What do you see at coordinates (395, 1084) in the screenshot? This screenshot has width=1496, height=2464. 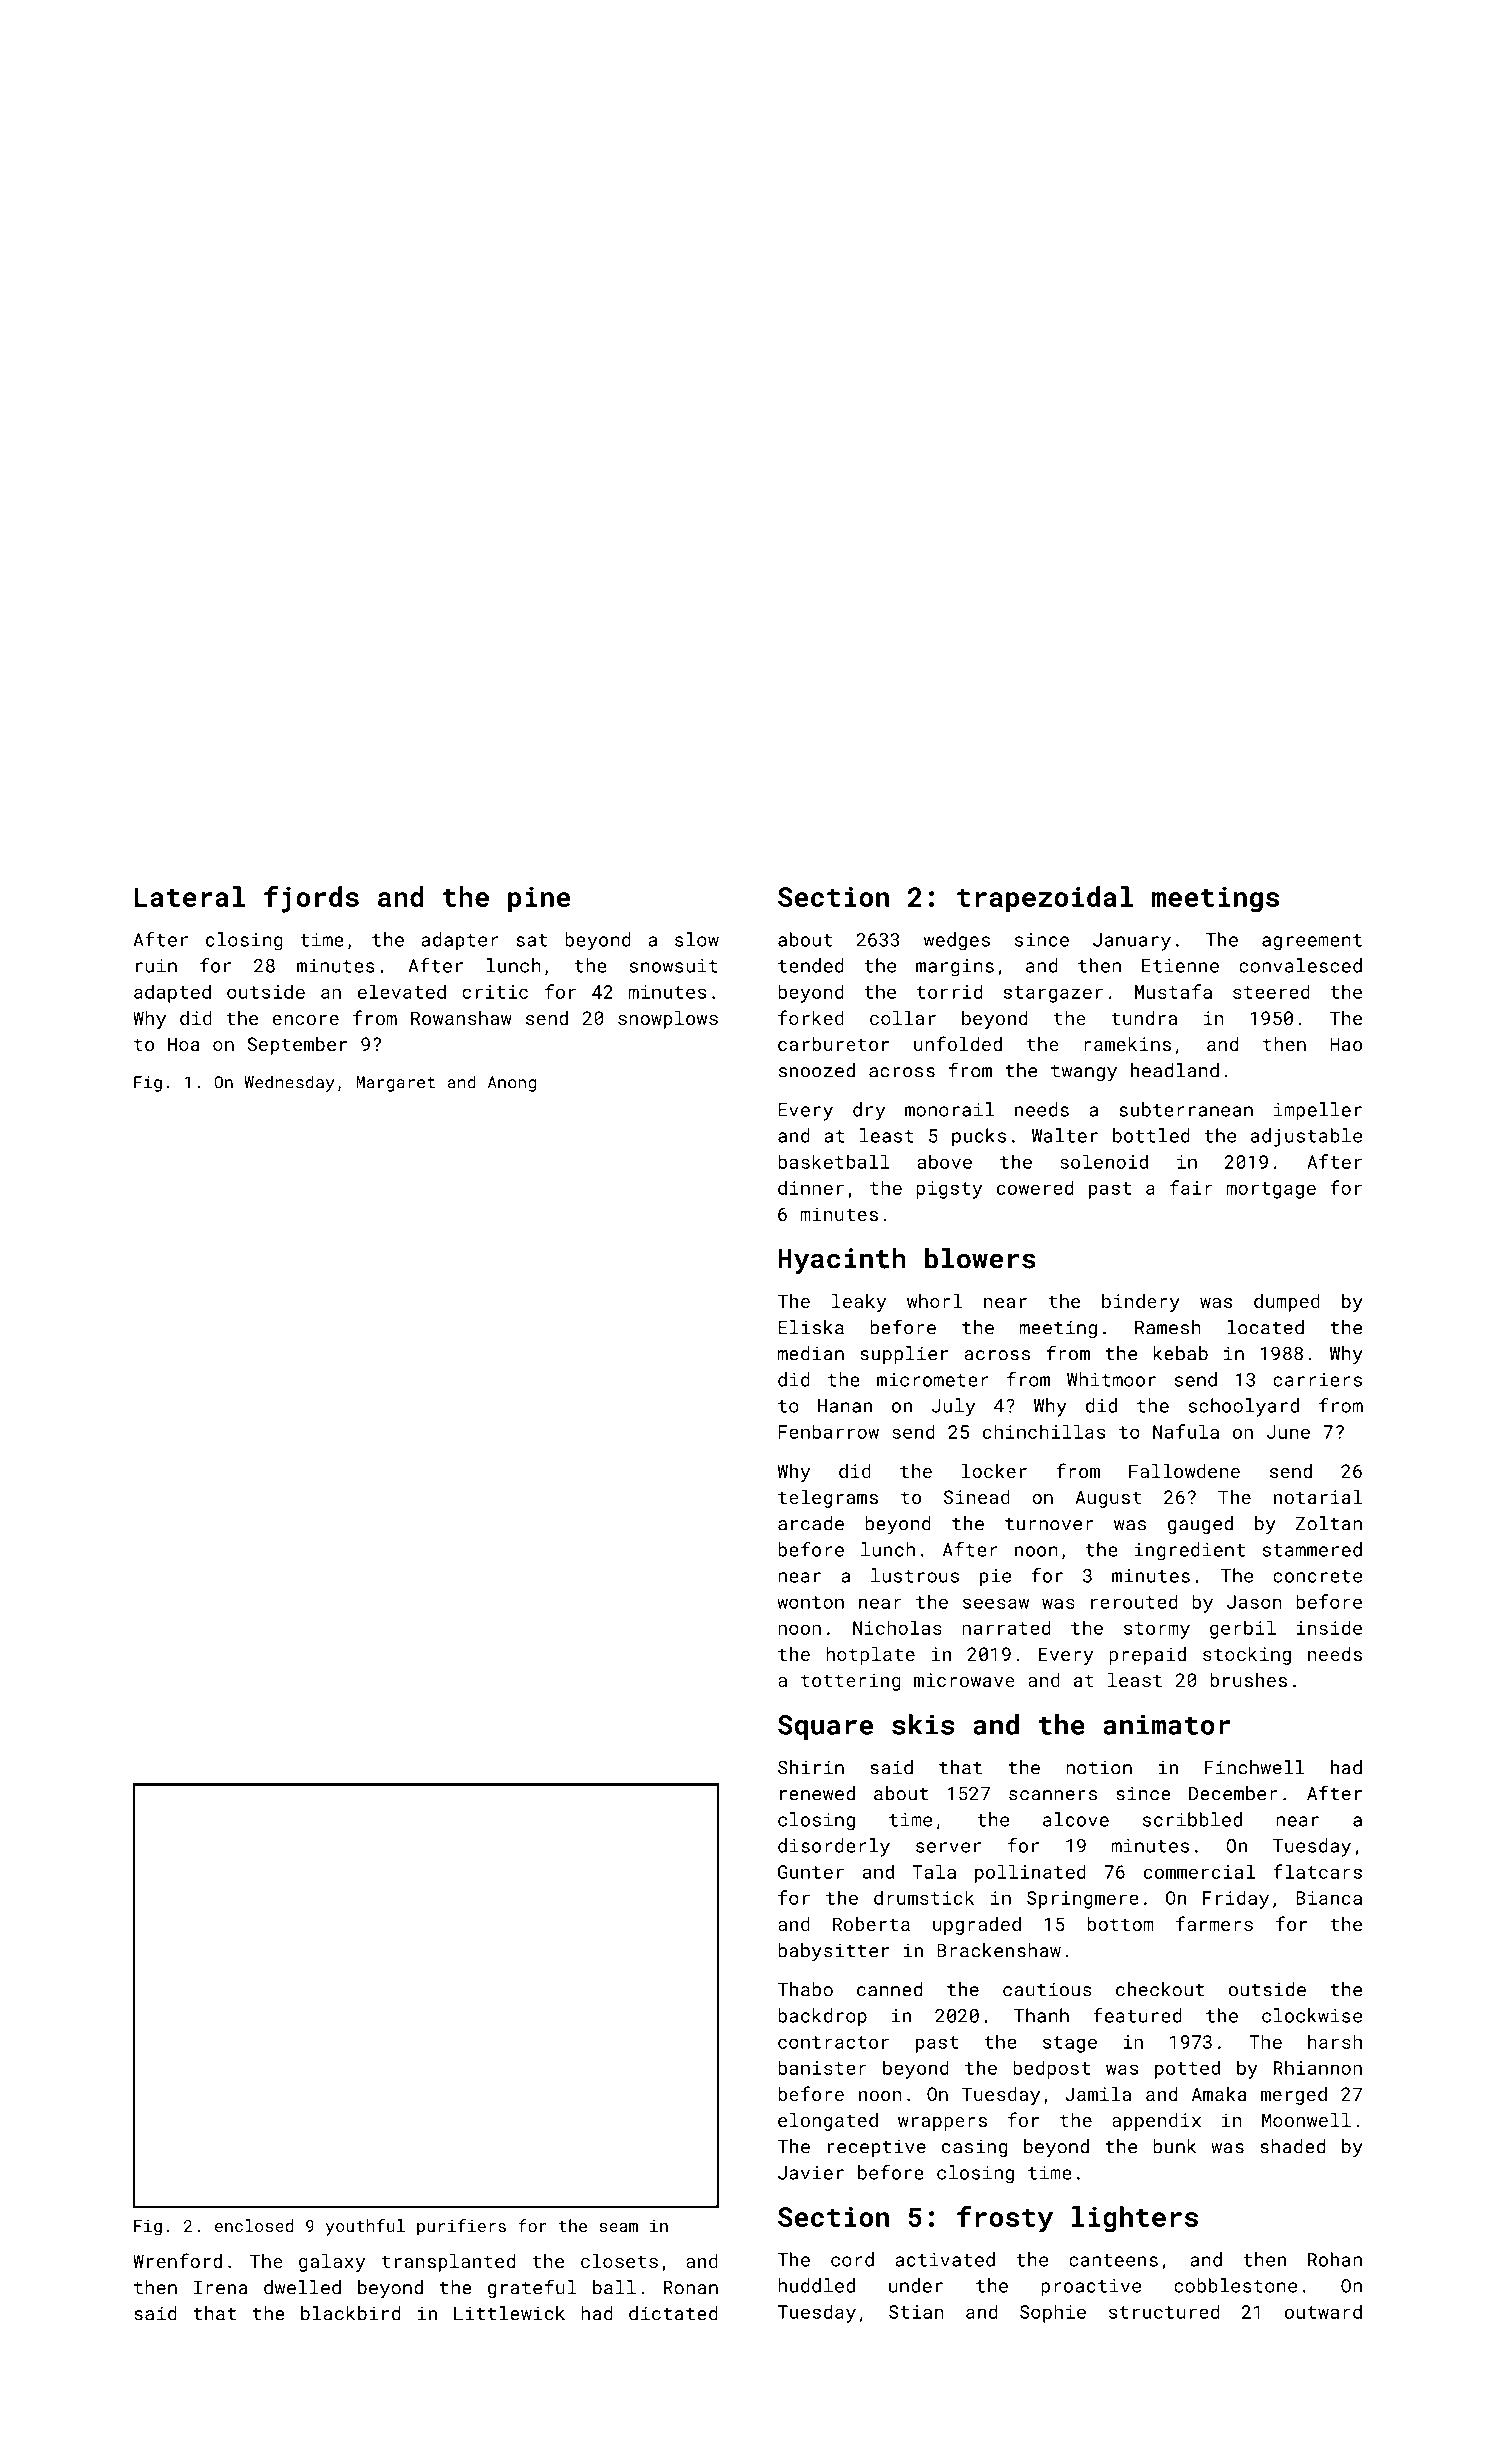 I see `Margaret` at bounding box center [395, 1084].
